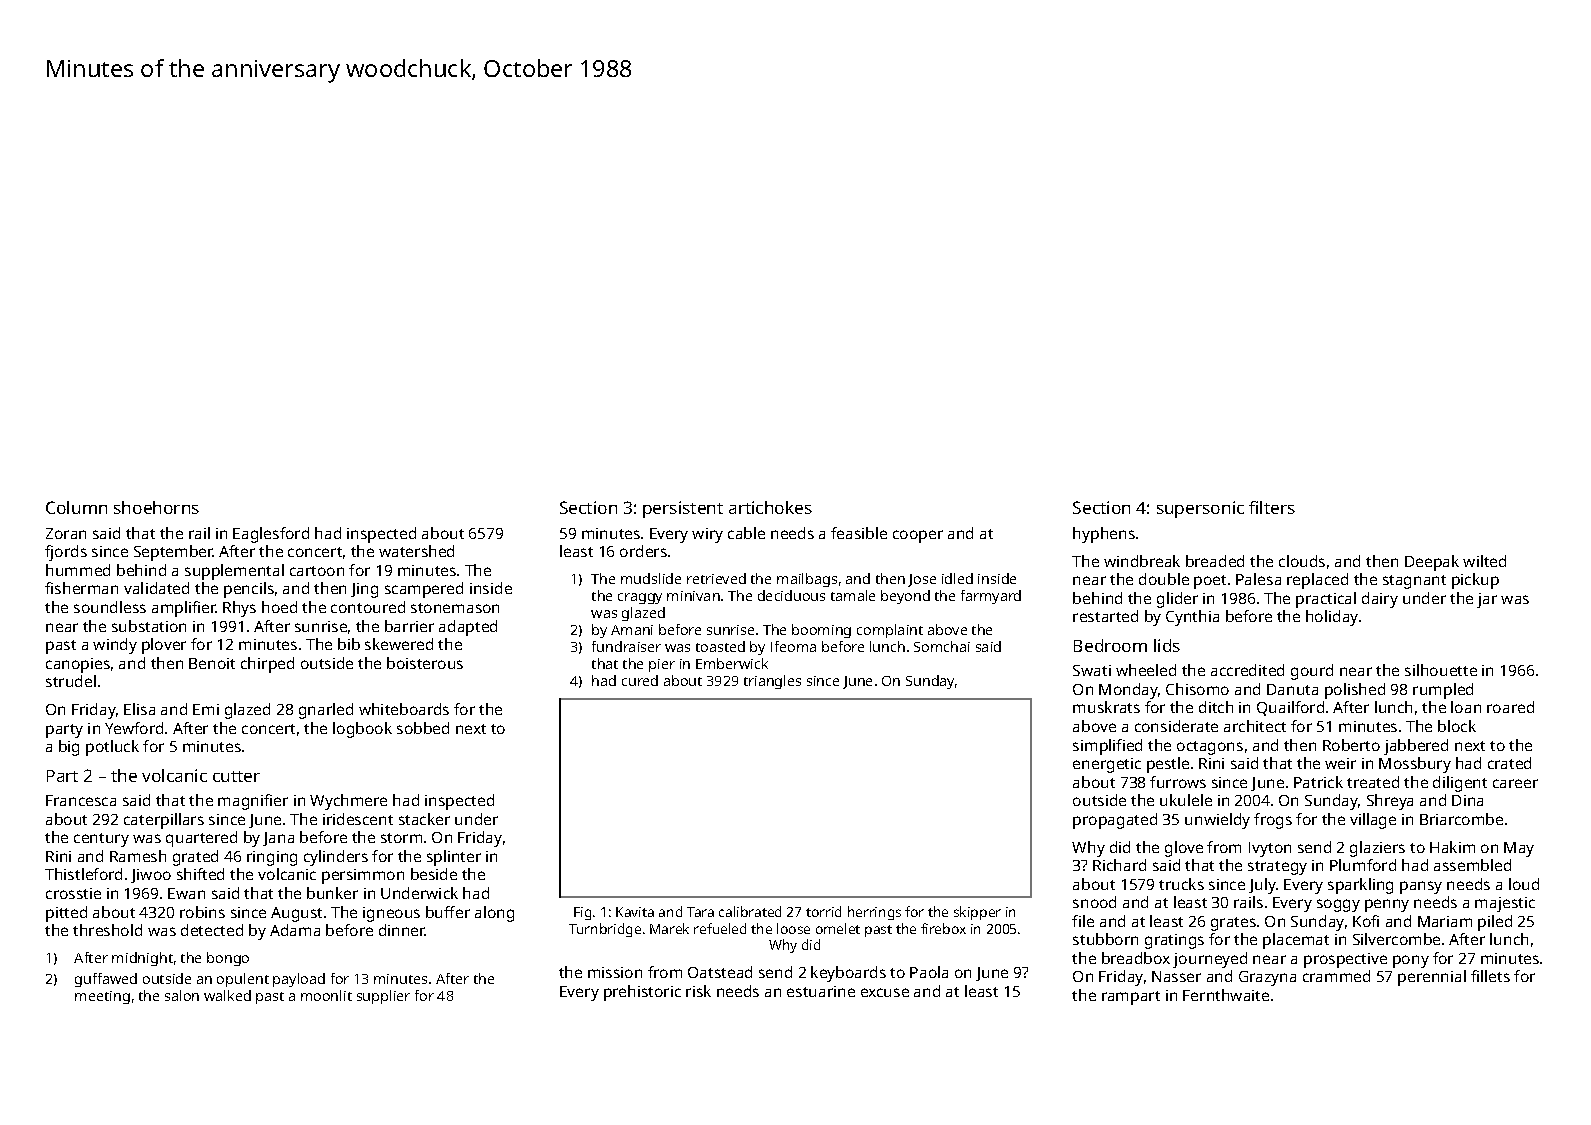 Image resolution: width=1591 pixels, height=1125 pixels. Describe the element at coordinates (683, 509) in the page. I see `persistent` at that location.
